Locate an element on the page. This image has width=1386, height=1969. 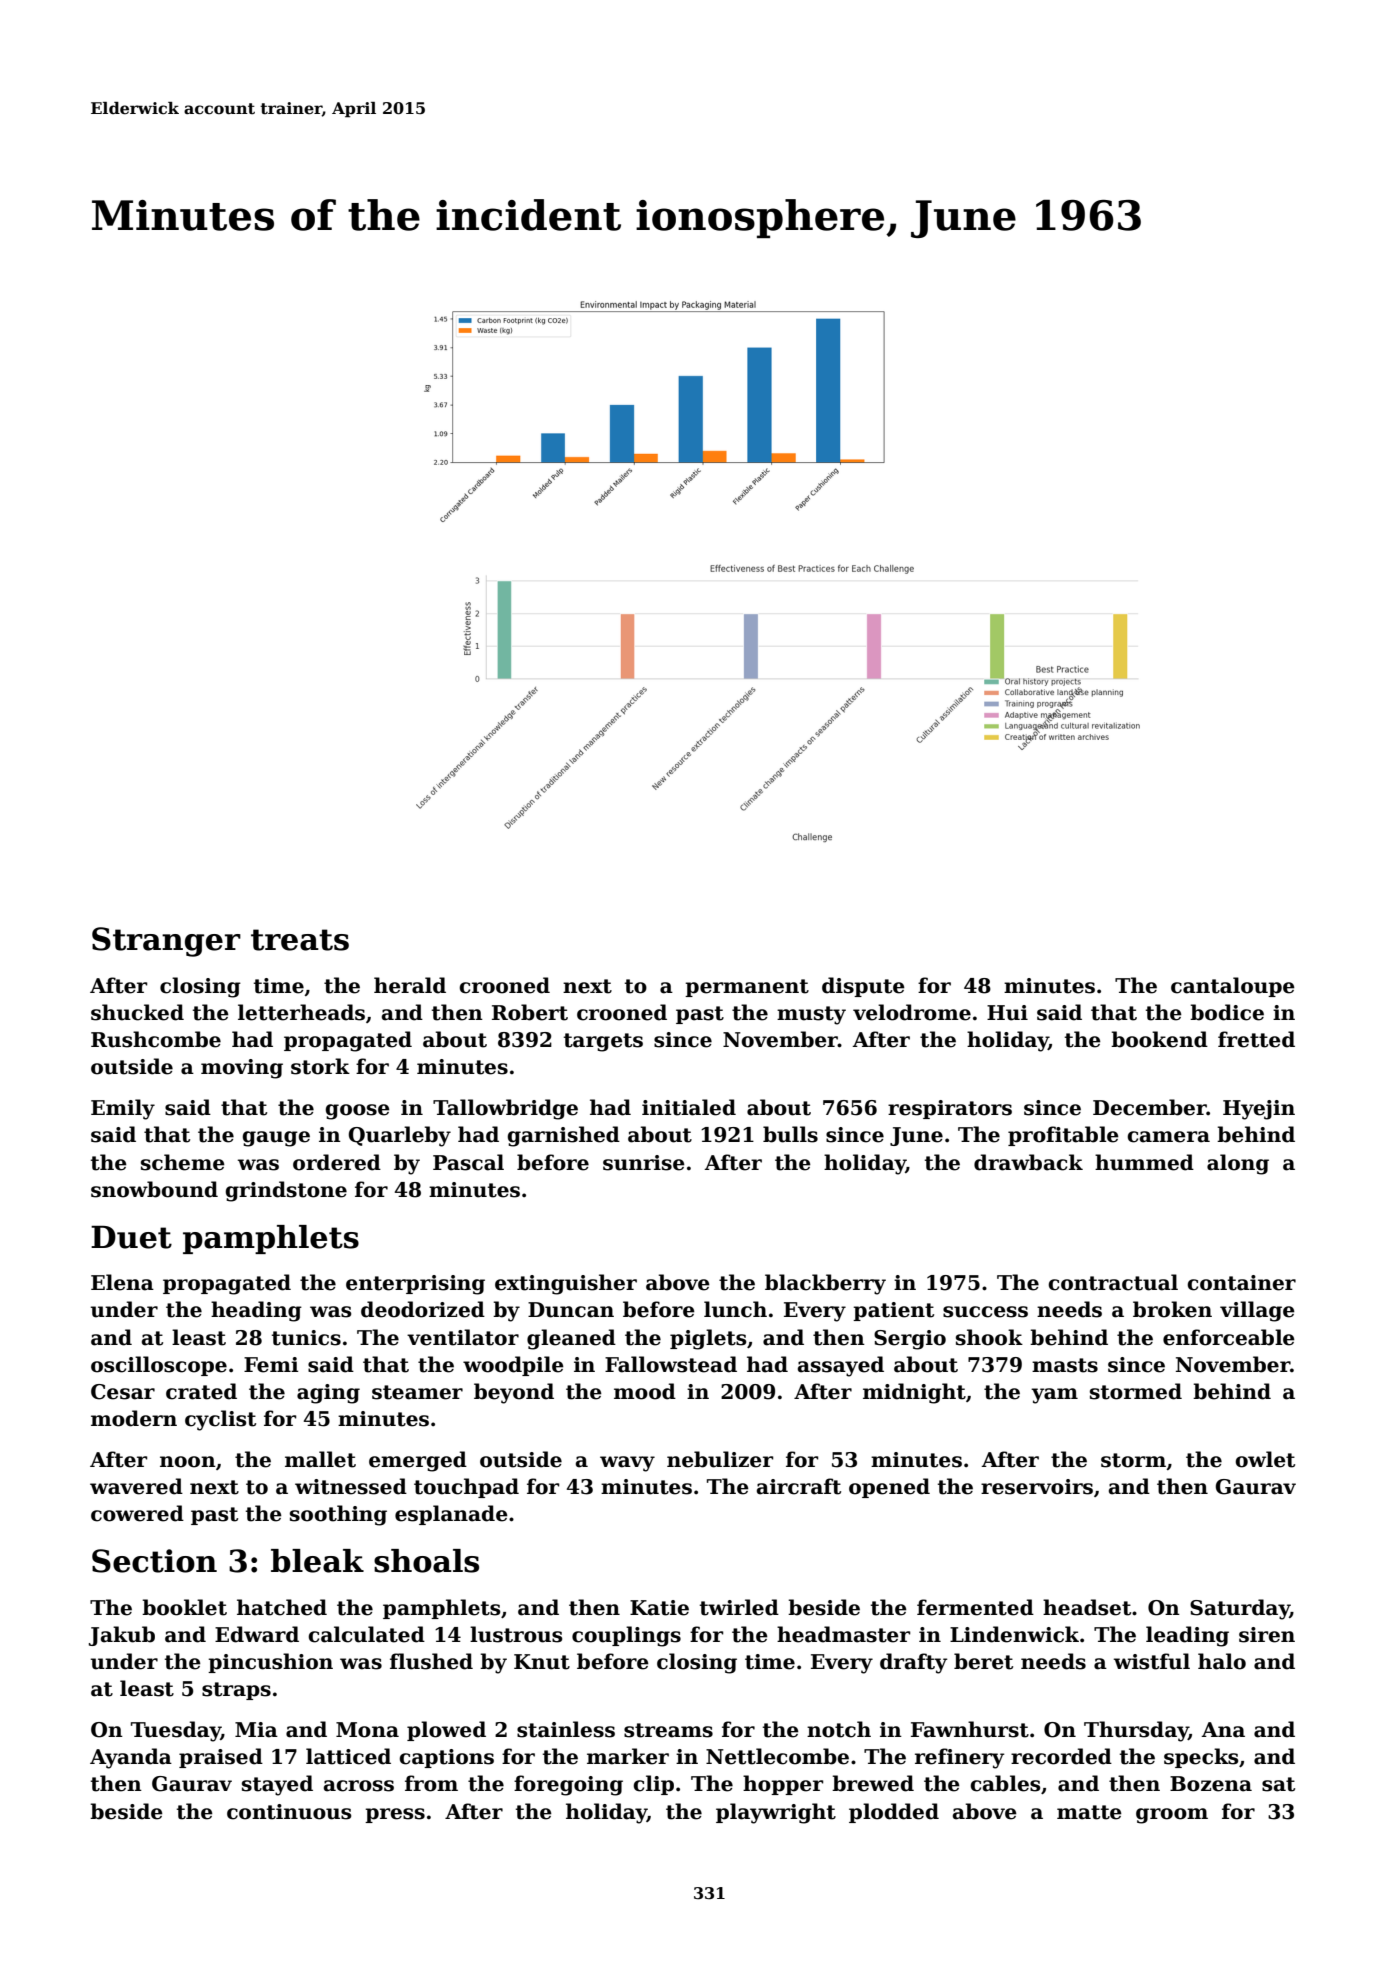
container is located at coordinates (1241, 1283).
